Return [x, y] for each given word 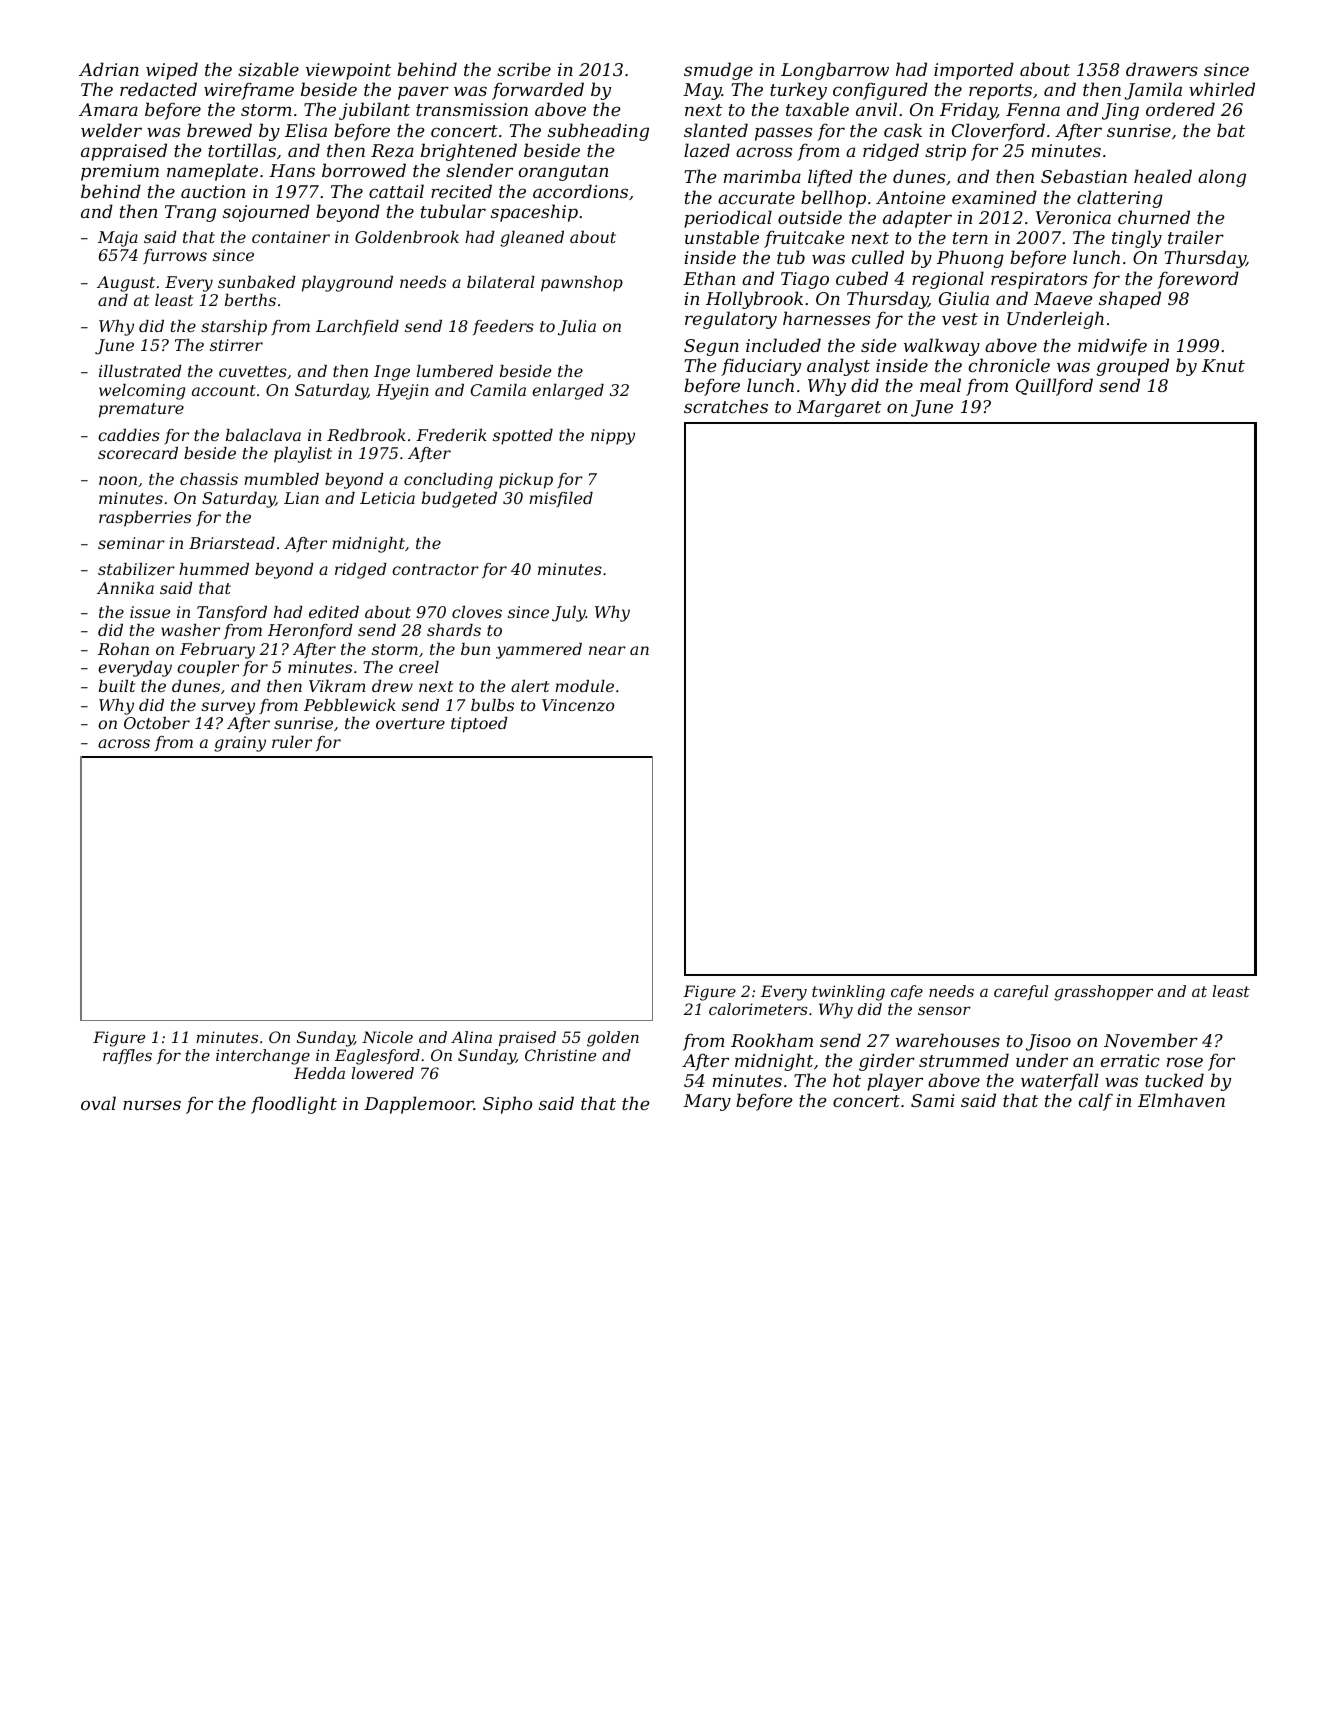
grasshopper [1103, 993]
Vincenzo [578, 705]
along [1222, 178]
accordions [580, 191]
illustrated [140, 371]
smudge [718, 71]
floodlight [294, 1105]
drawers [1162, 69]
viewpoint [348, 71]
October [157, 723]
